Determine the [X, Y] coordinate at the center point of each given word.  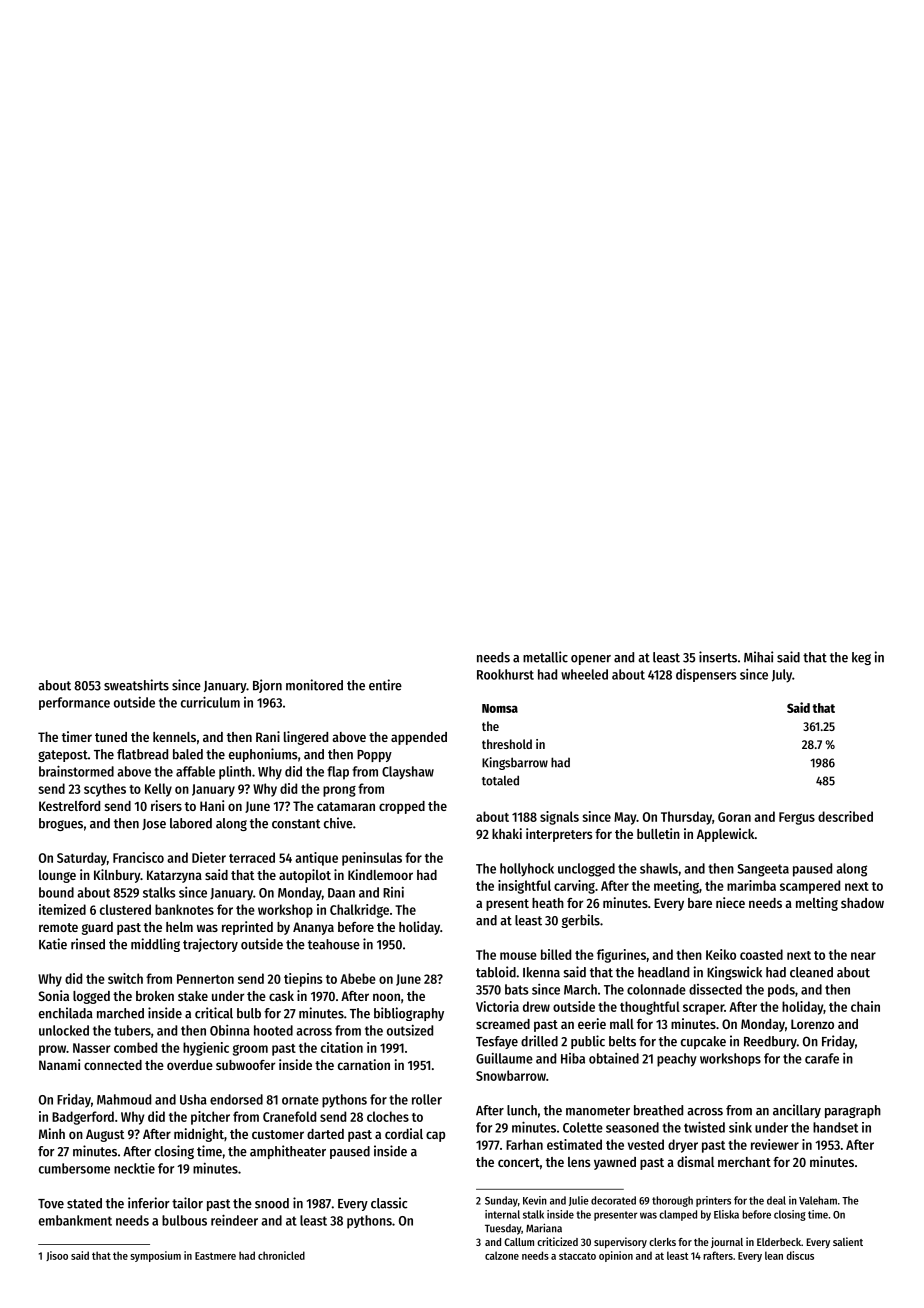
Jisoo [57, 1256]
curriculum [210, 702]
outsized [410, 1030]
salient [848, 1241]
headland [663, 972]
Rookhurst [505, 674]
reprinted [247, 928]
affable [195, 771]
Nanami [59, 1064]
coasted [761, 954]
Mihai [758, 657]
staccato [577, 1256]
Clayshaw [408, 773]
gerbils [580, 921]
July [782, 676]
